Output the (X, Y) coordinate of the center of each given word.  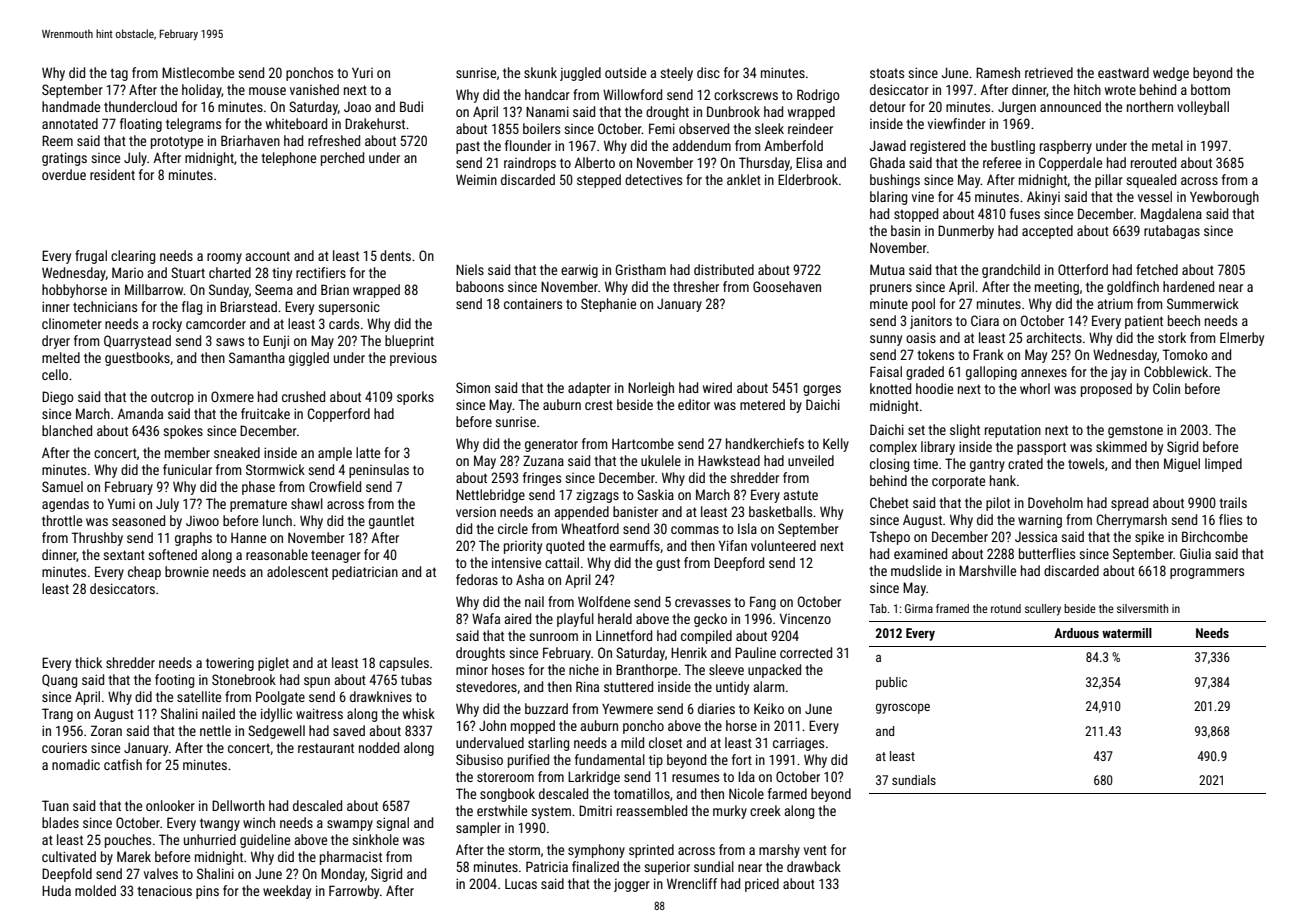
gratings (64, 159)
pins (207, 892)
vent (815, 850)
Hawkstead (729, 460)
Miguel (1182, 465)
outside (625, 72)
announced (1070, 106)
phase (258, 488)
